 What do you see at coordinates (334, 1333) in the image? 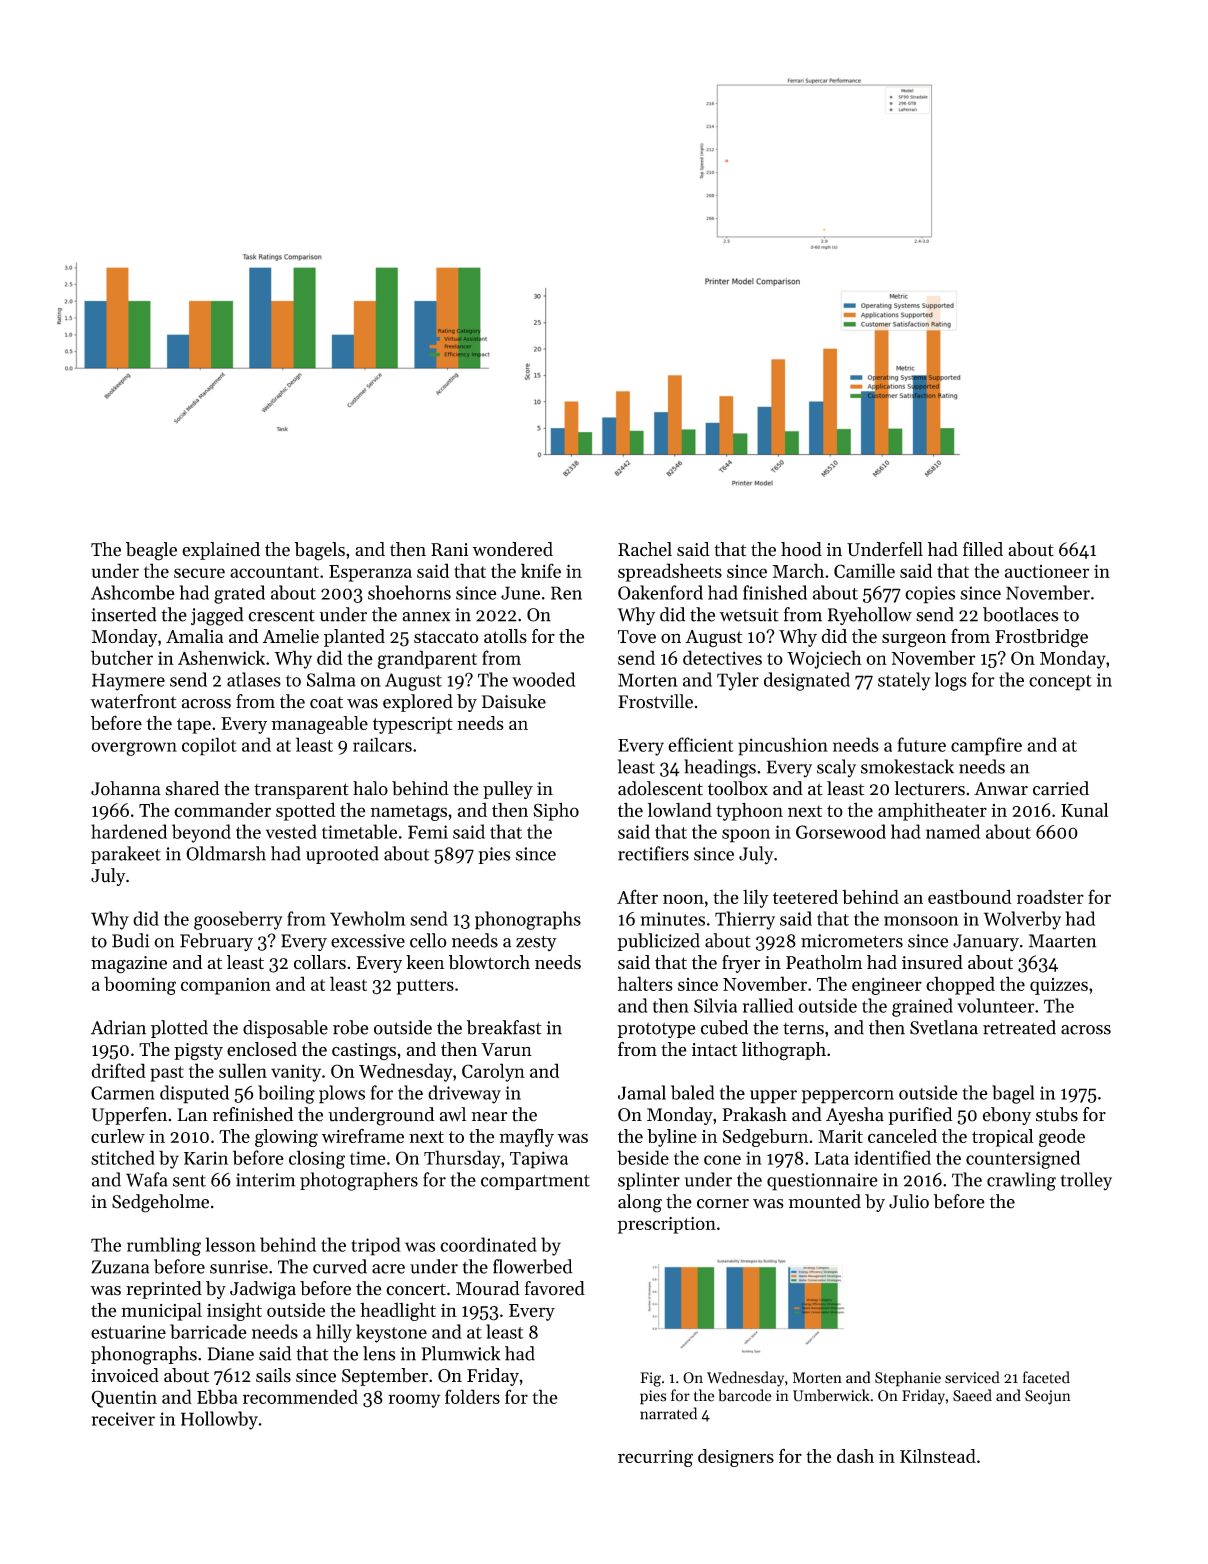
I see `hilly` at bounding box center [334, 1333].
